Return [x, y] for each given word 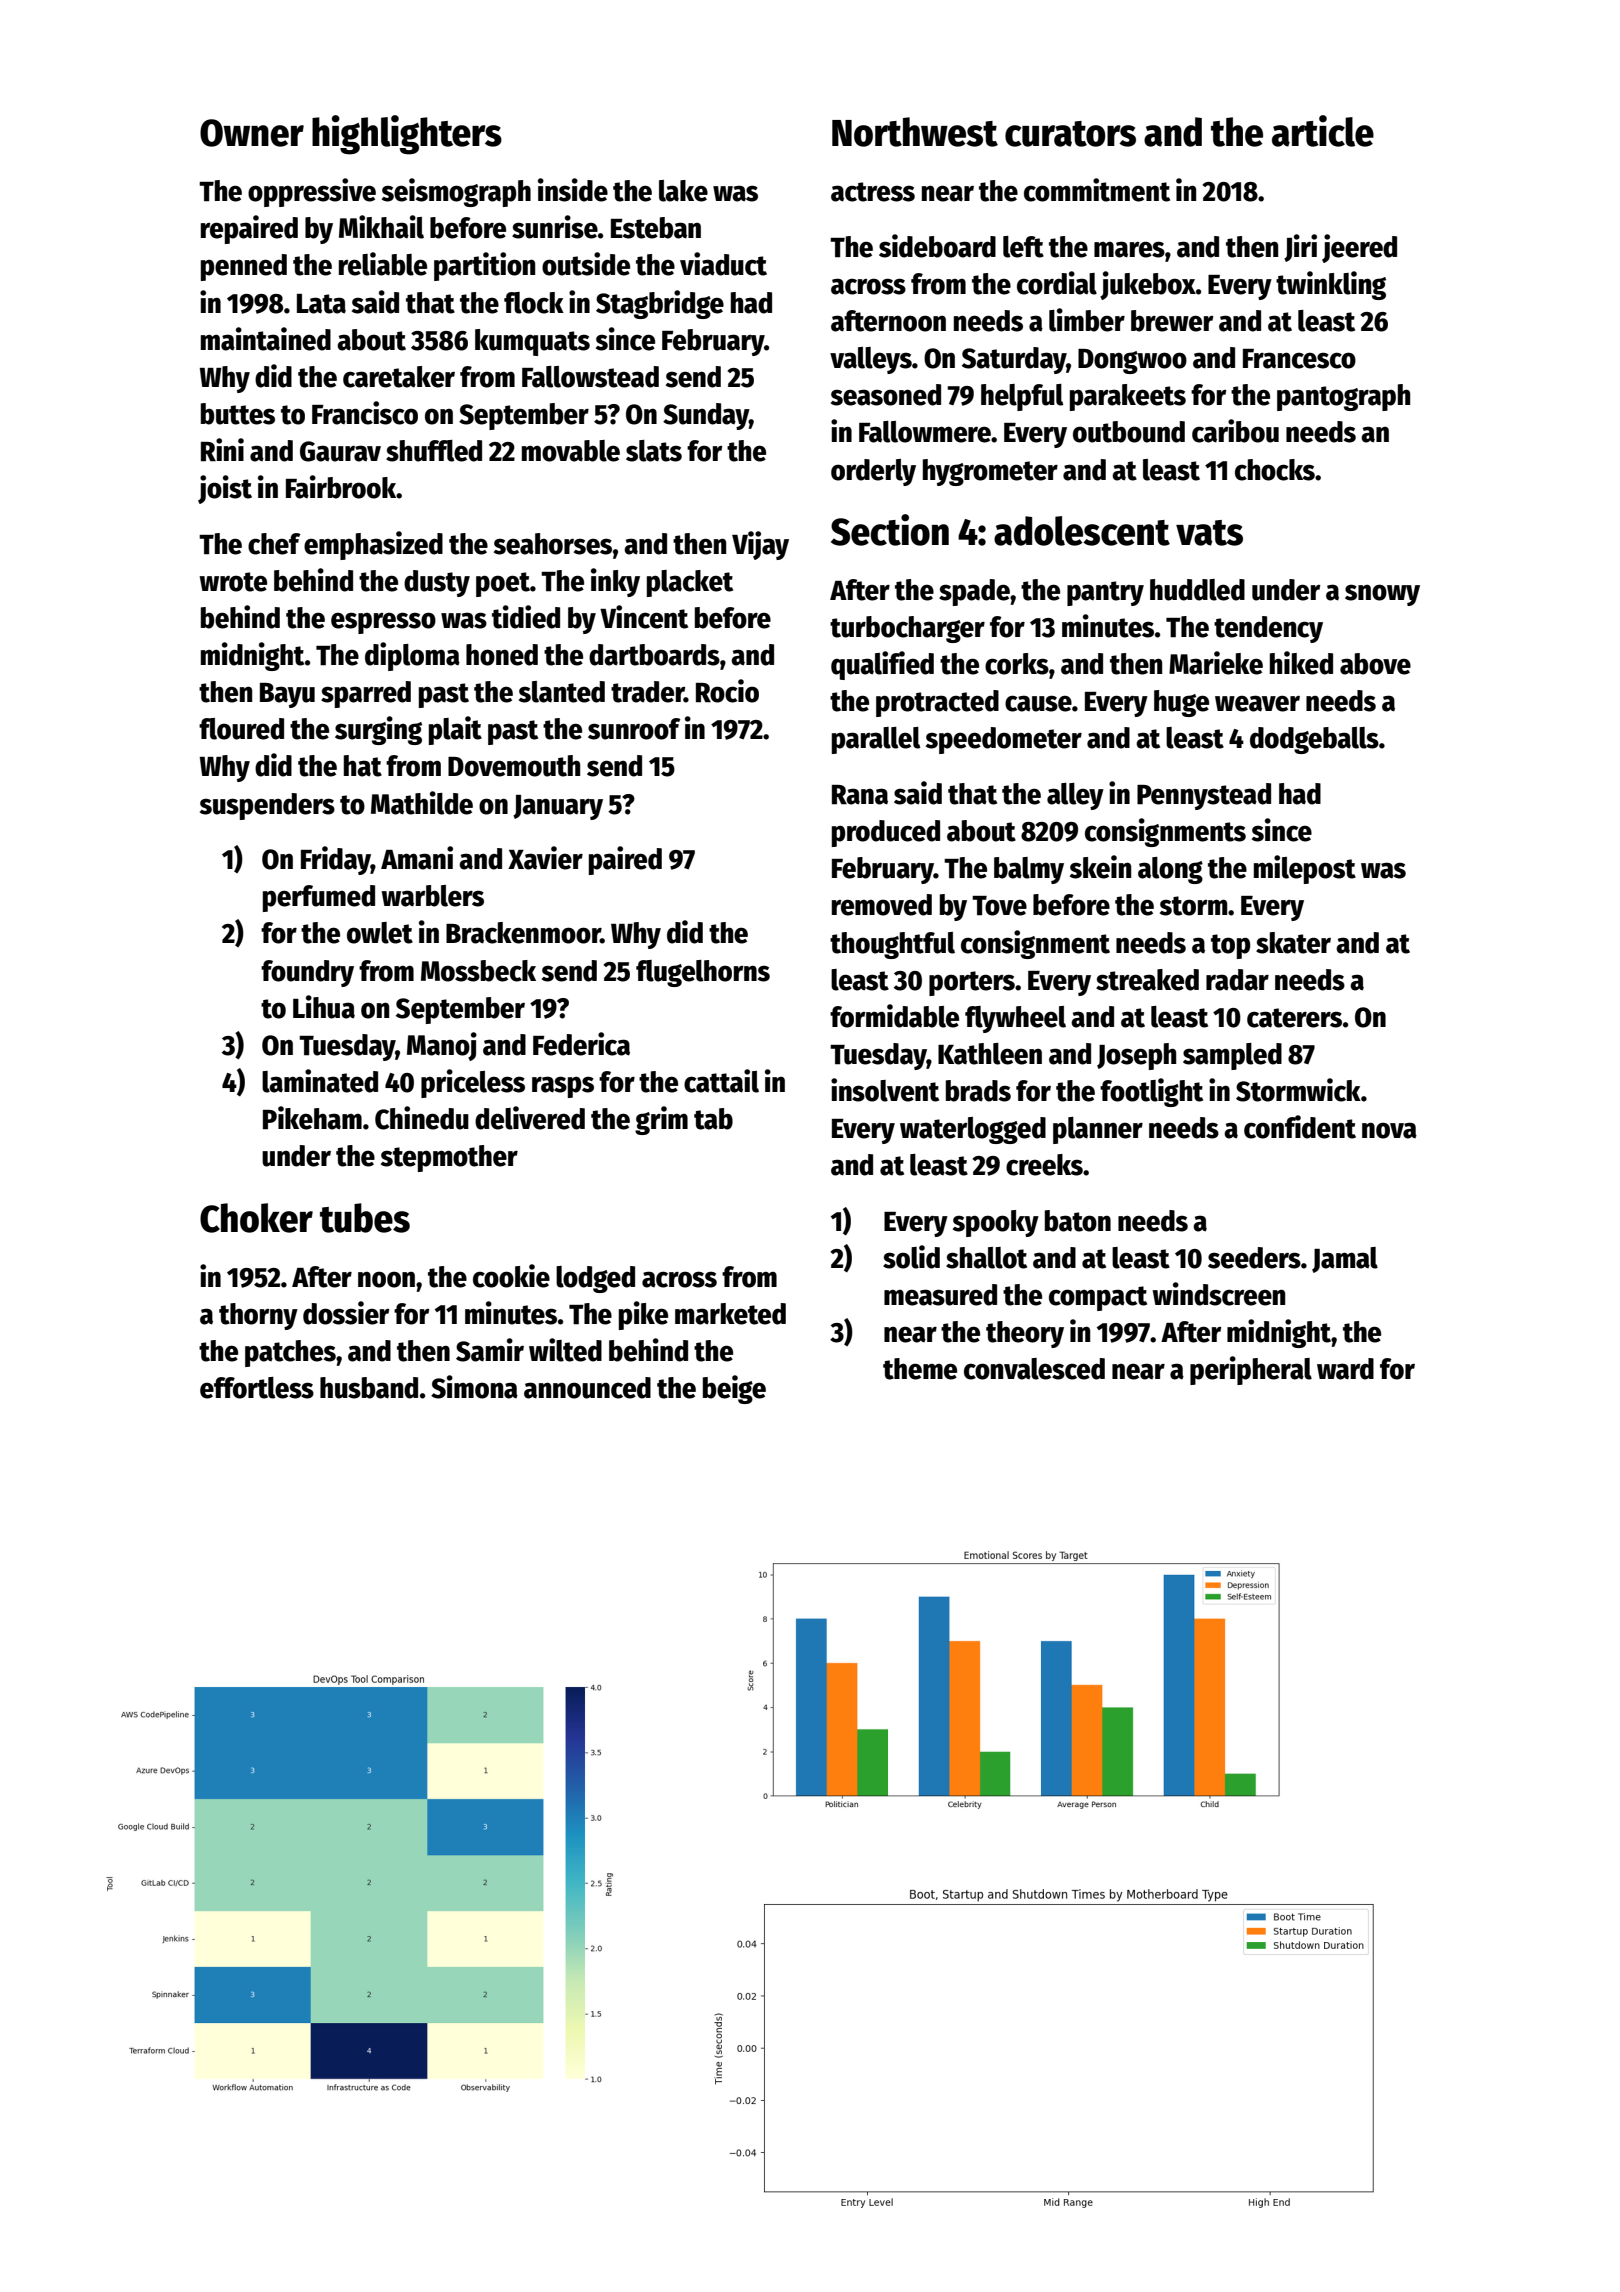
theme [920, 1369]
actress [873, 192]
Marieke [1216, 663]
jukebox [1148, 285]
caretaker [399, 377]
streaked [1147, 980]
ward [1345, 1369]
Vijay [760, 545]
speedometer [1004, 740]
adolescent [1082, 531]
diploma [412, 656]
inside [573, 190]
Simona [474, 1387]
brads [978, 1091]
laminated [320, 1081]
